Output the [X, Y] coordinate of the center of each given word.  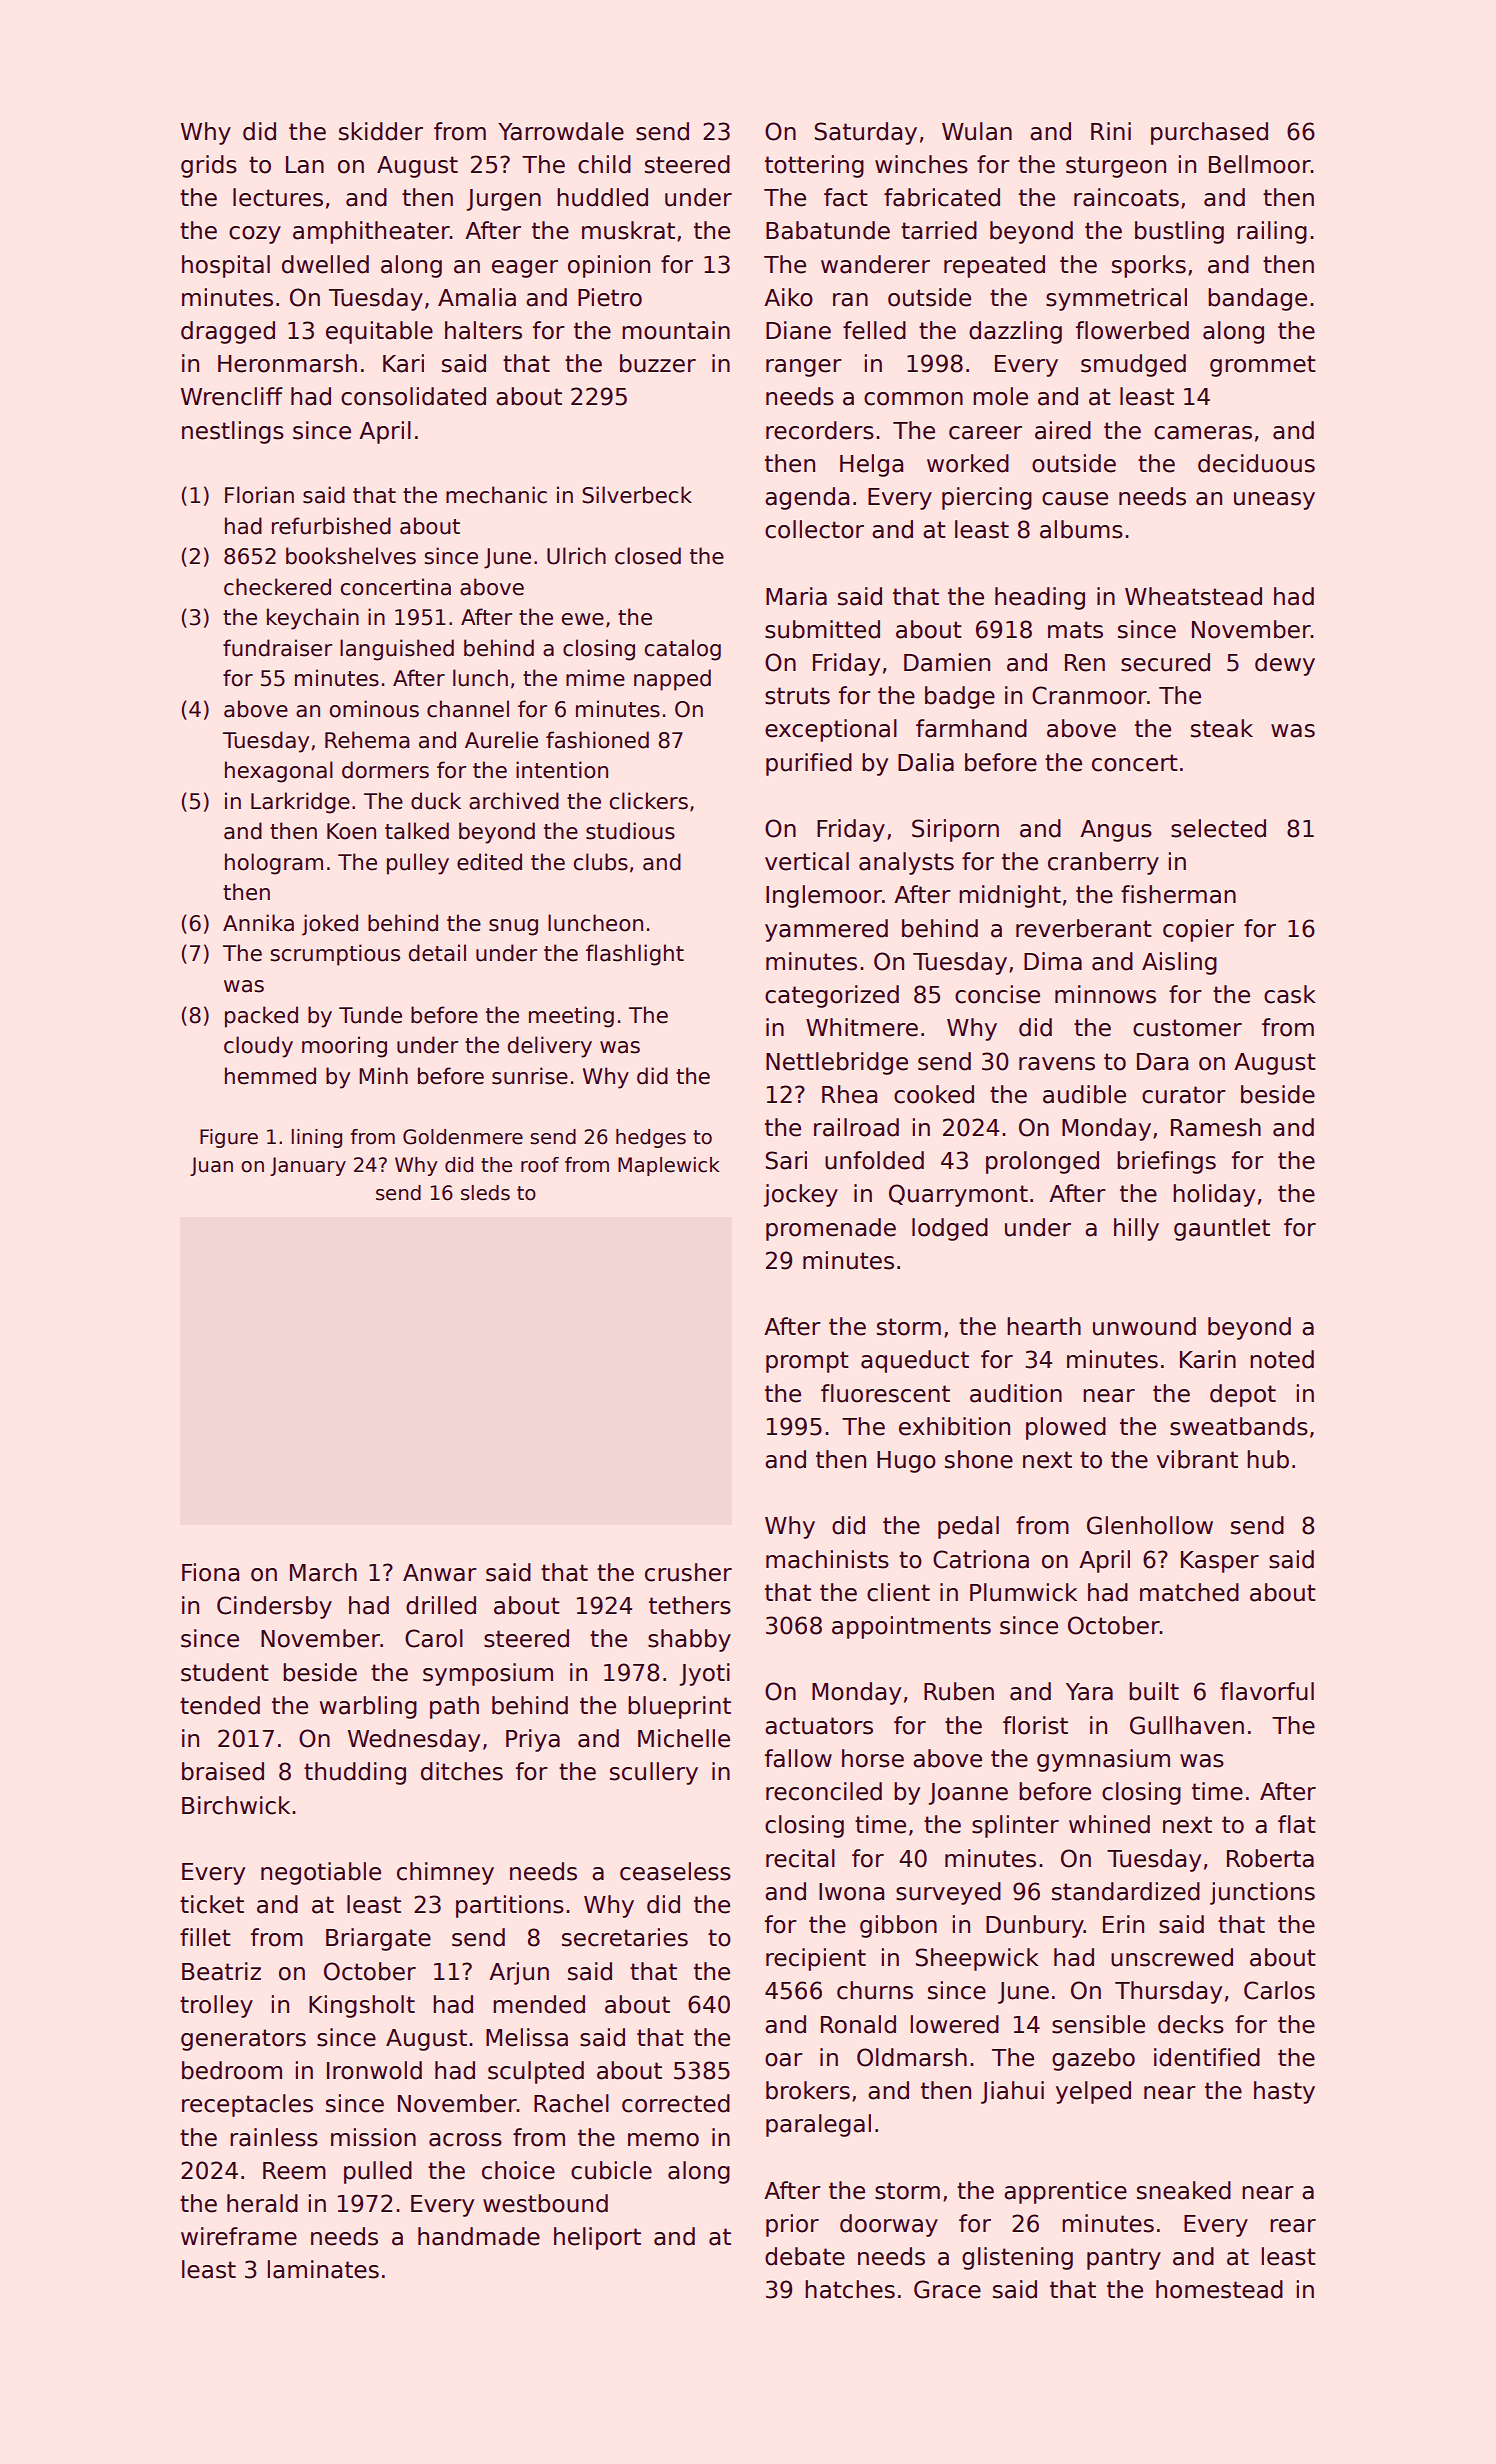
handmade [479, 2236]
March [323, 1572]
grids [209, 166]
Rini [1111, 131]
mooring [344, 1047]
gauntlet [1222, 1229]
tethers [690, 1605]
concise [997, 994]
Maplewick [669, 1166]
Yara [1089, 1692]
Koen [351, 831]
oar [784, 2060]
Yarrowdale [561, 131]
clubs [601, 862]
